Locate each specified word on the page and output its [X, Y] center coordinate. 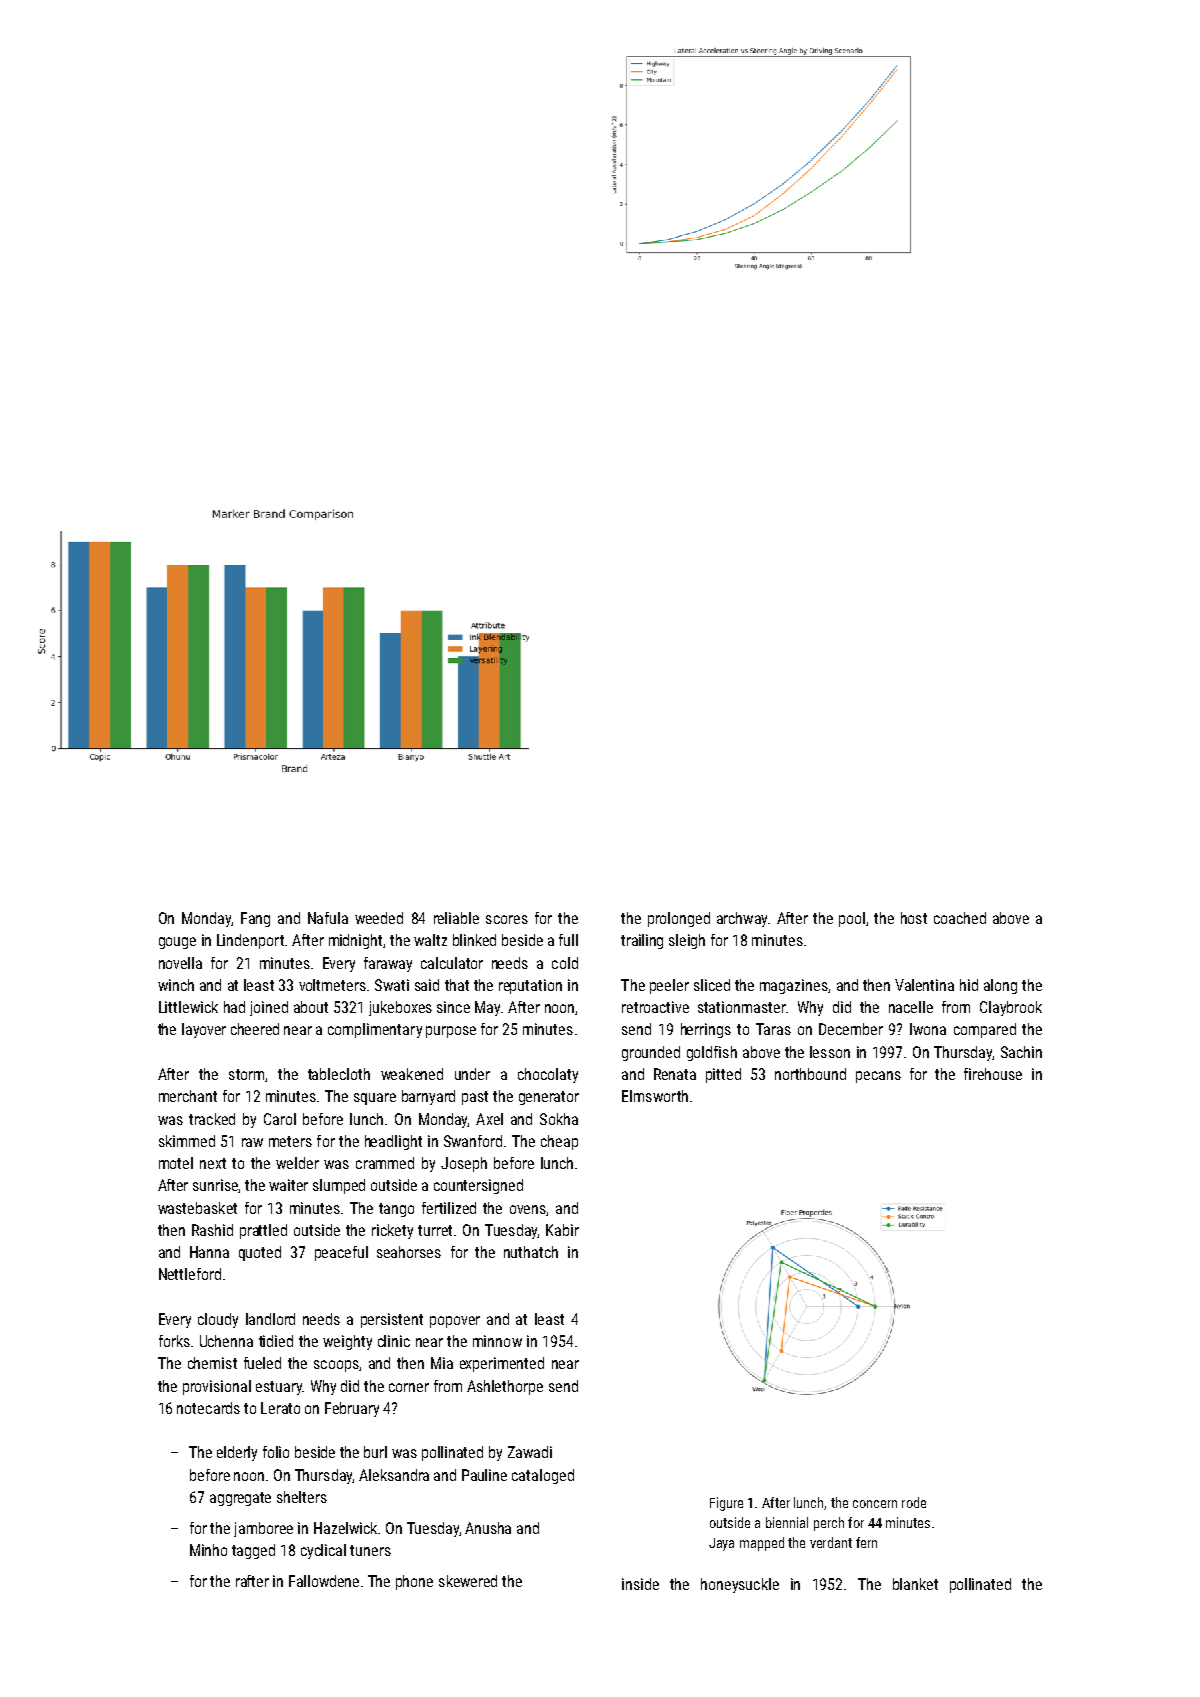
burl [375, 1452]
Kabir [562, 1230]
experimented [502, 1364]
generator [549, 1098]
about [311, 1007]
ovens [528, 1209]
